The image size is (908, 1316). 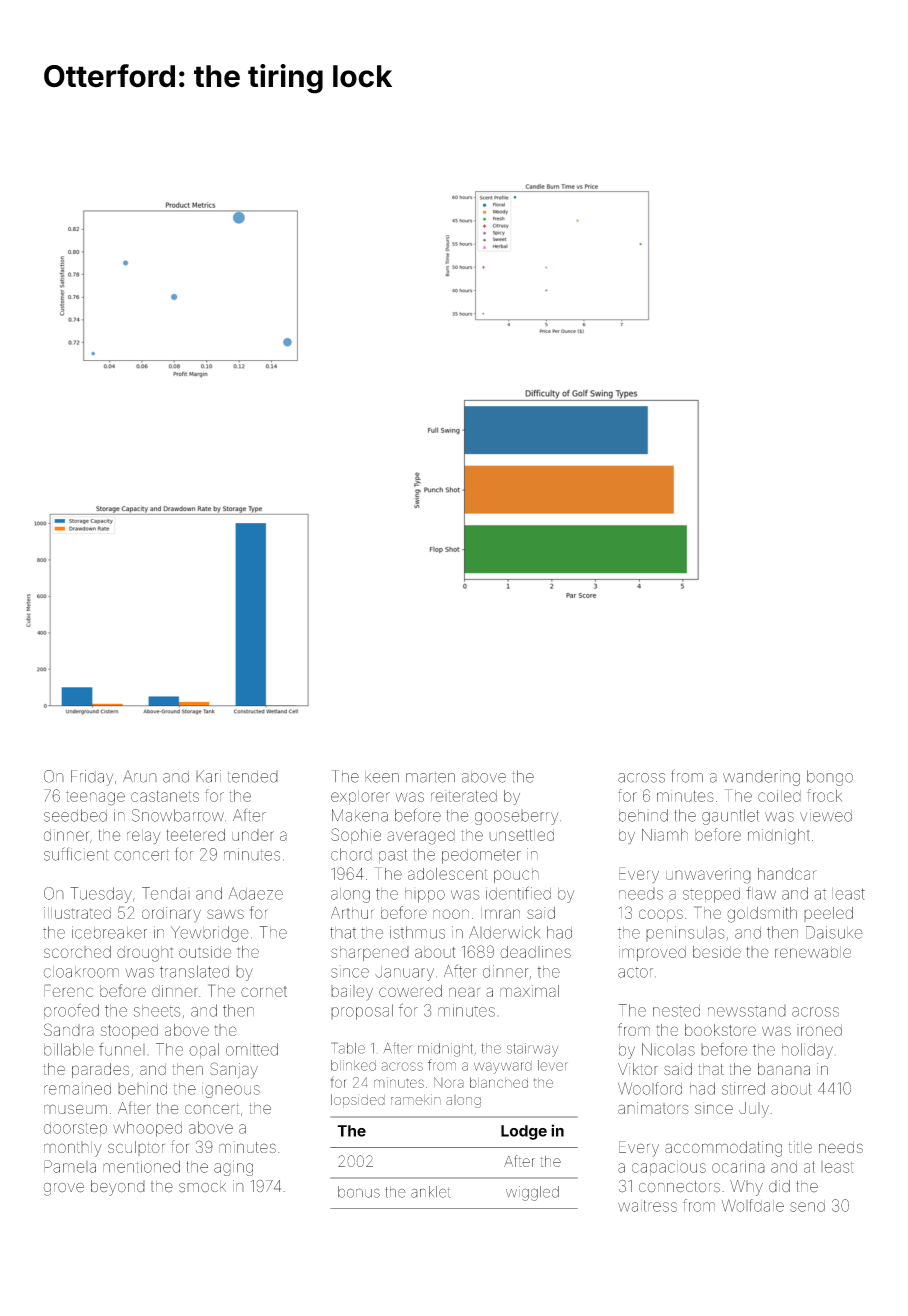 I want to click on smock, so click(x=202, y=1186).
